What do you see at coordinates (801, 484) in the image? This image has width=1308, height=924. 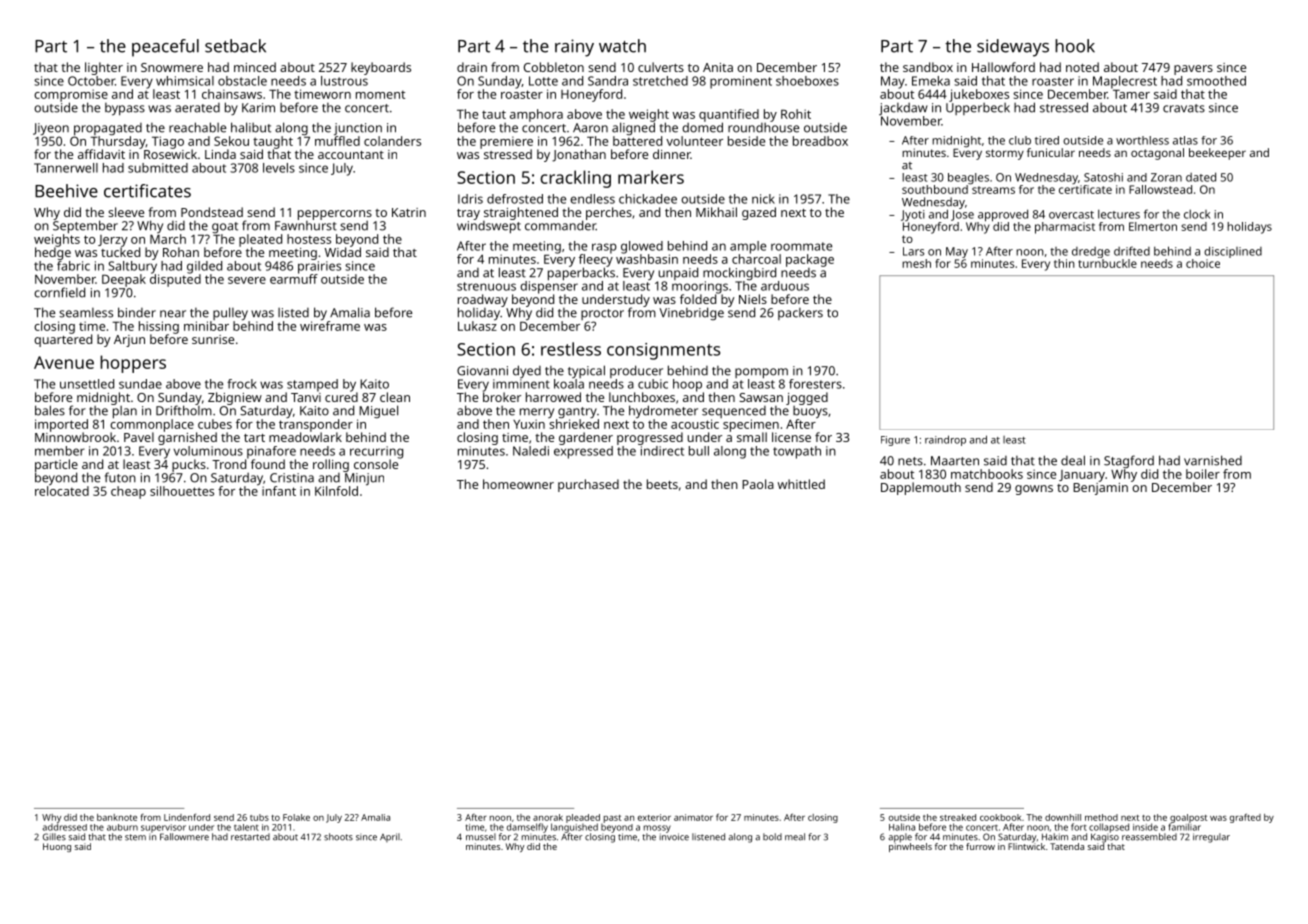 I see `whittled` at bounding box center [801, 484].
